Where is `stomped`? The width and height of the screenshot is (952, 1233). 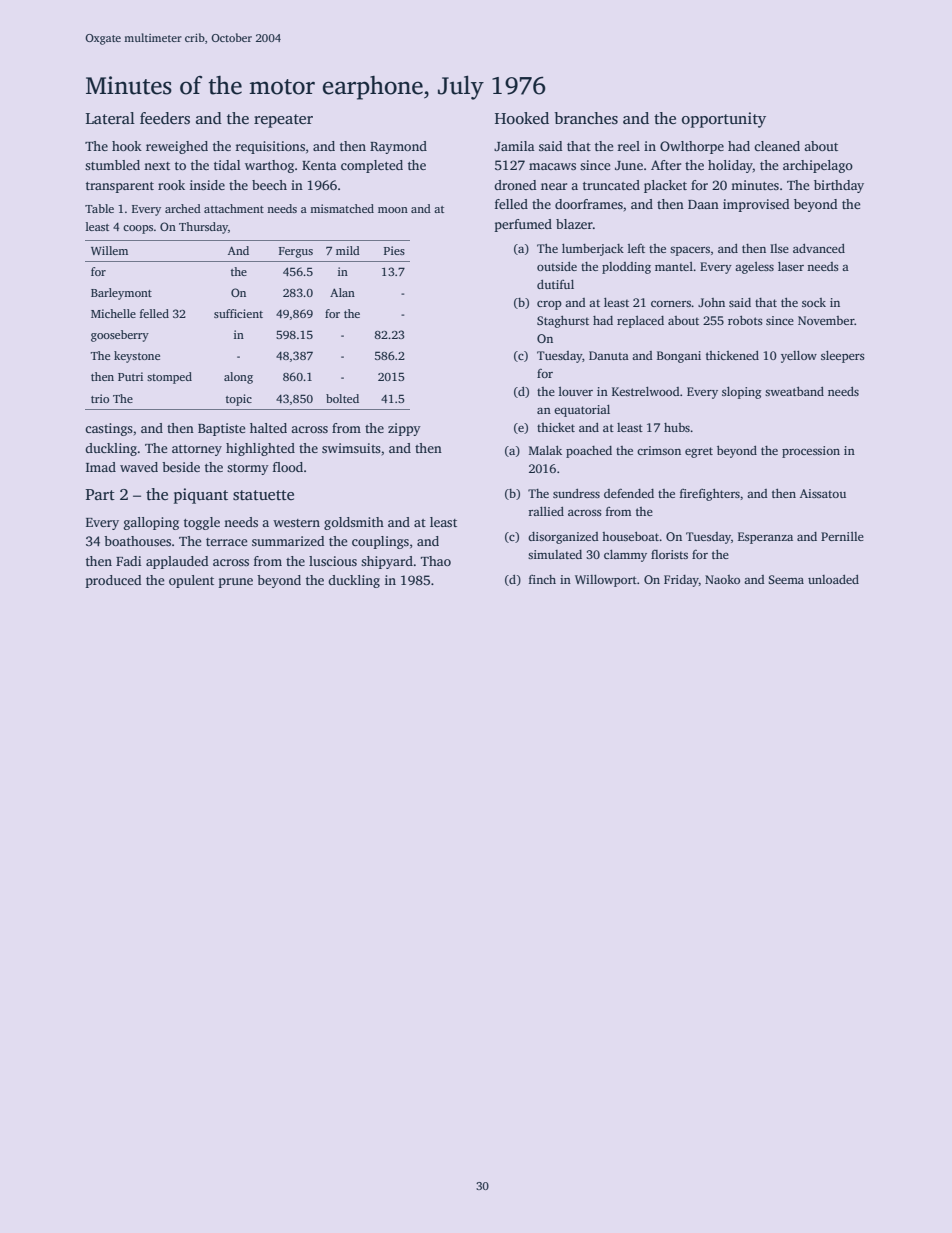 stomped is located at coordinates (169, 378).
